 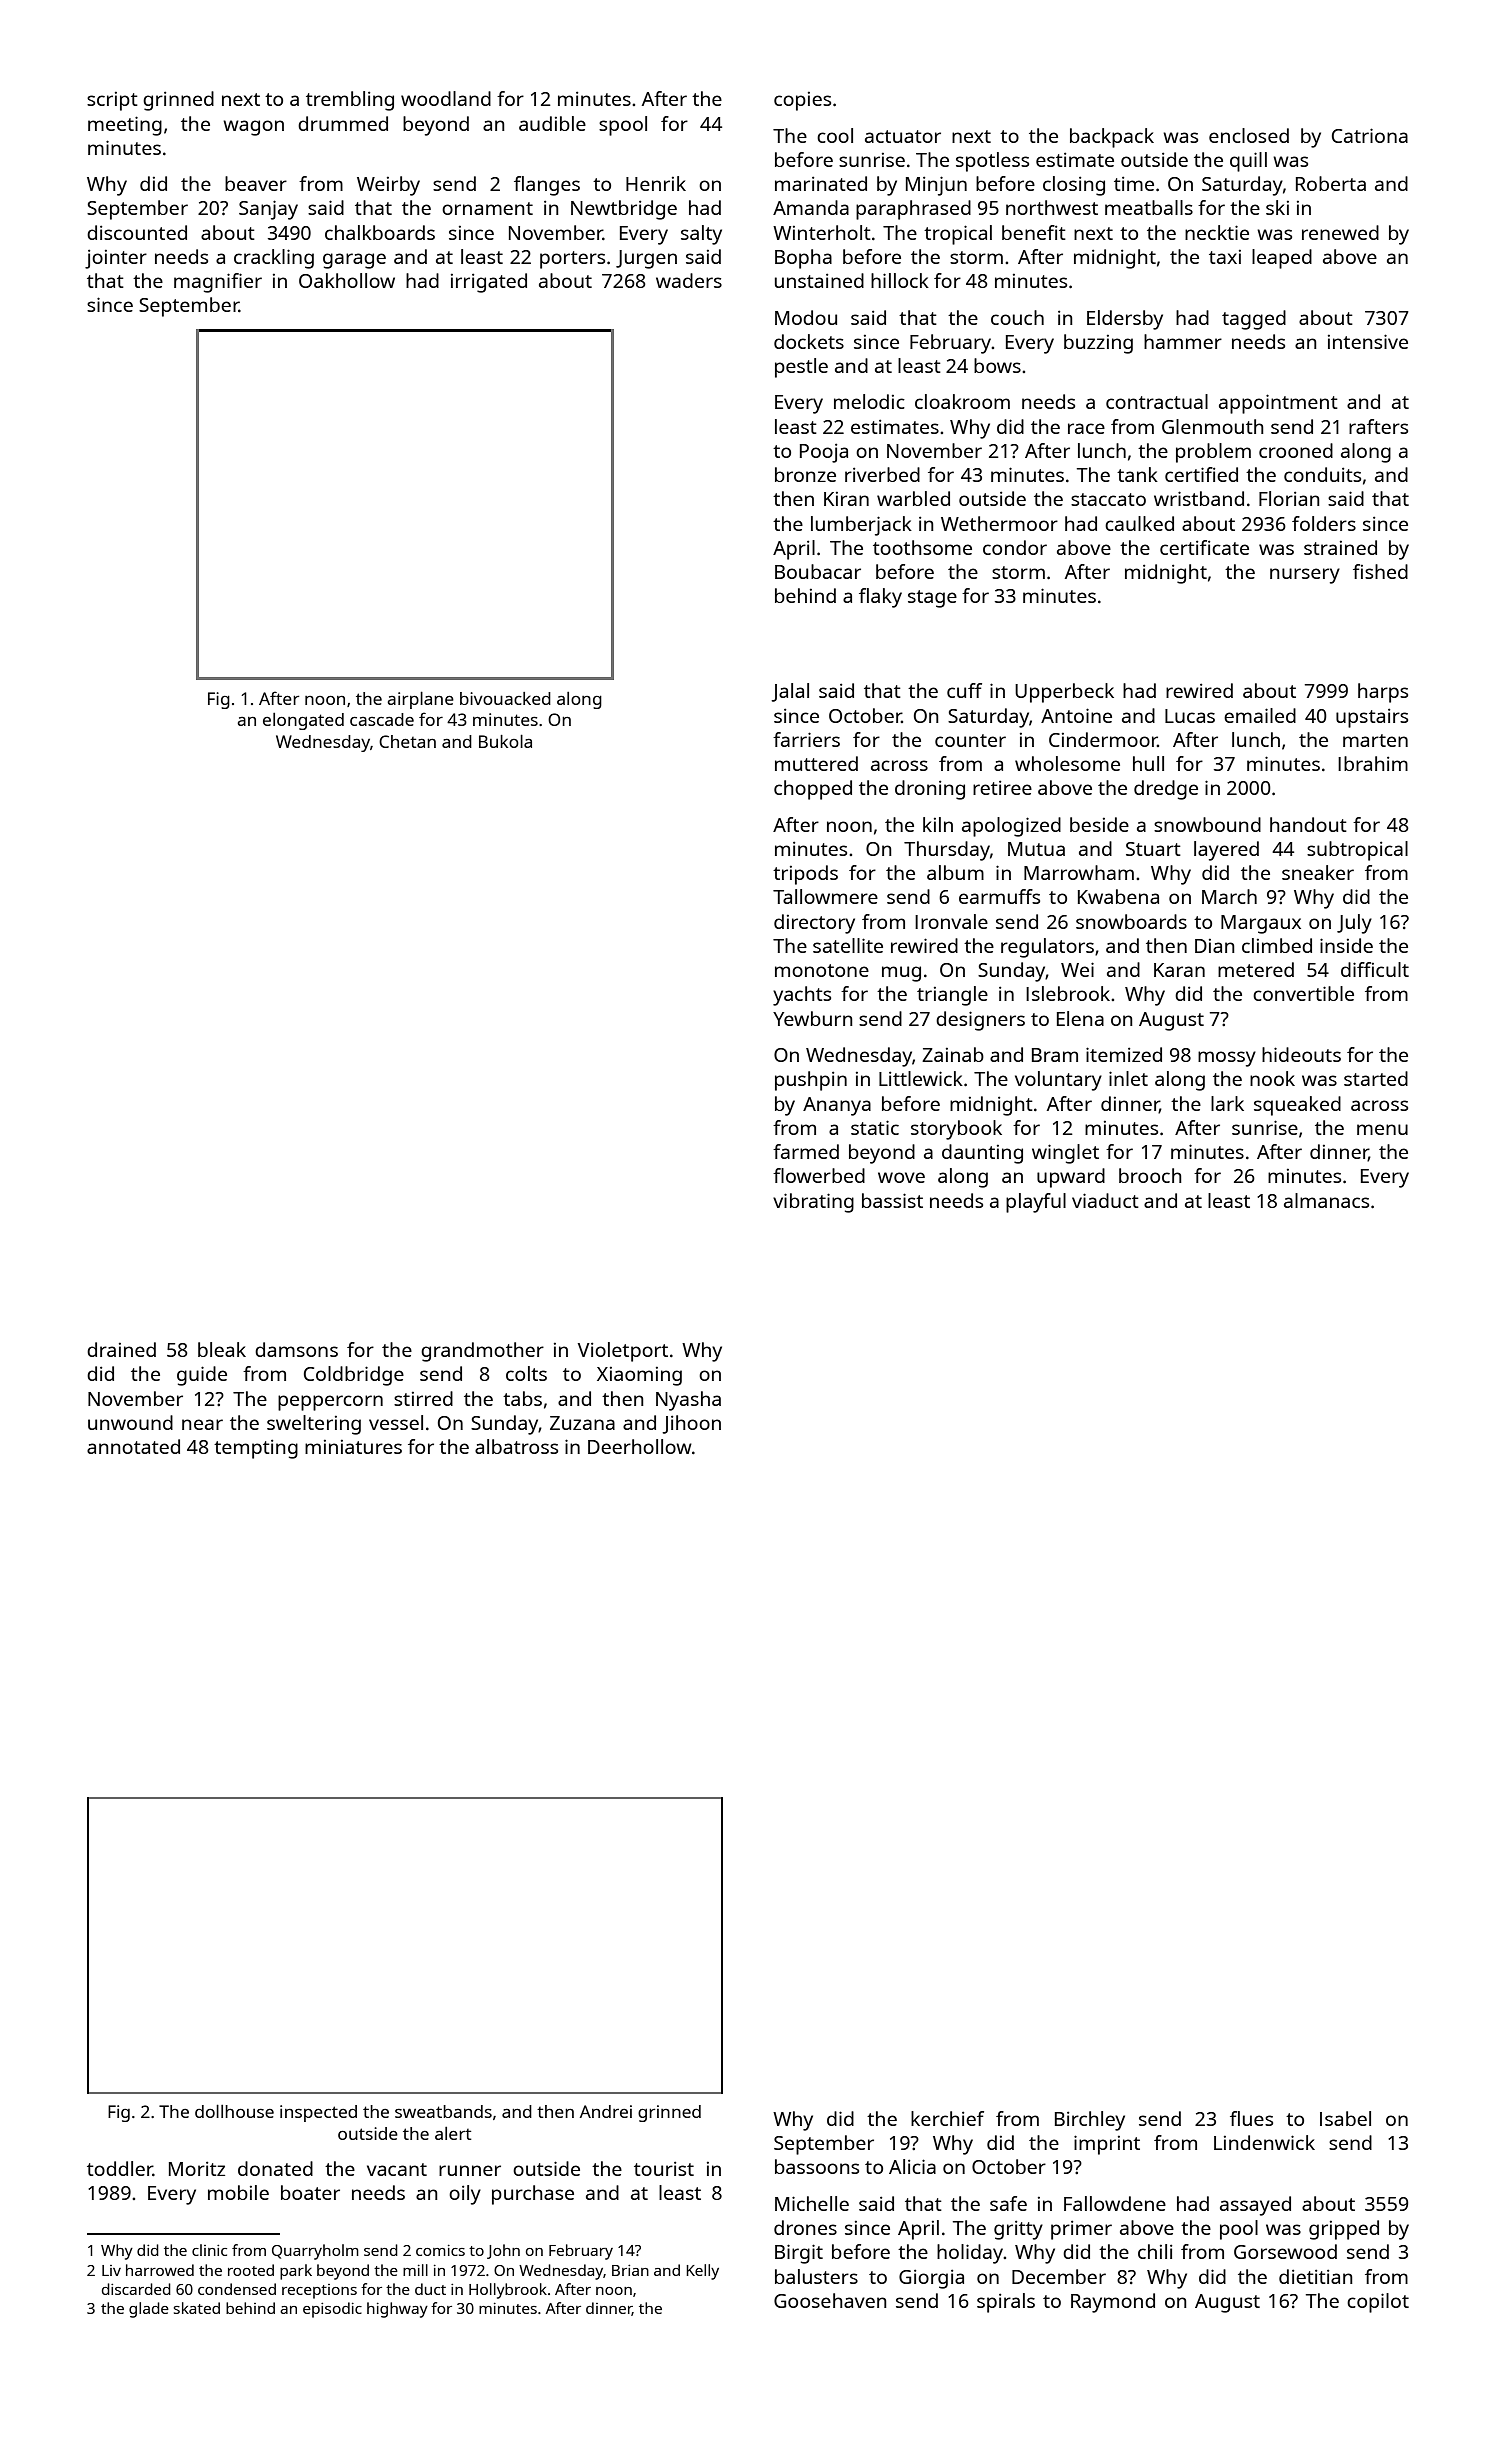 I want to click on Chetan, so click(x=407, y=741).
